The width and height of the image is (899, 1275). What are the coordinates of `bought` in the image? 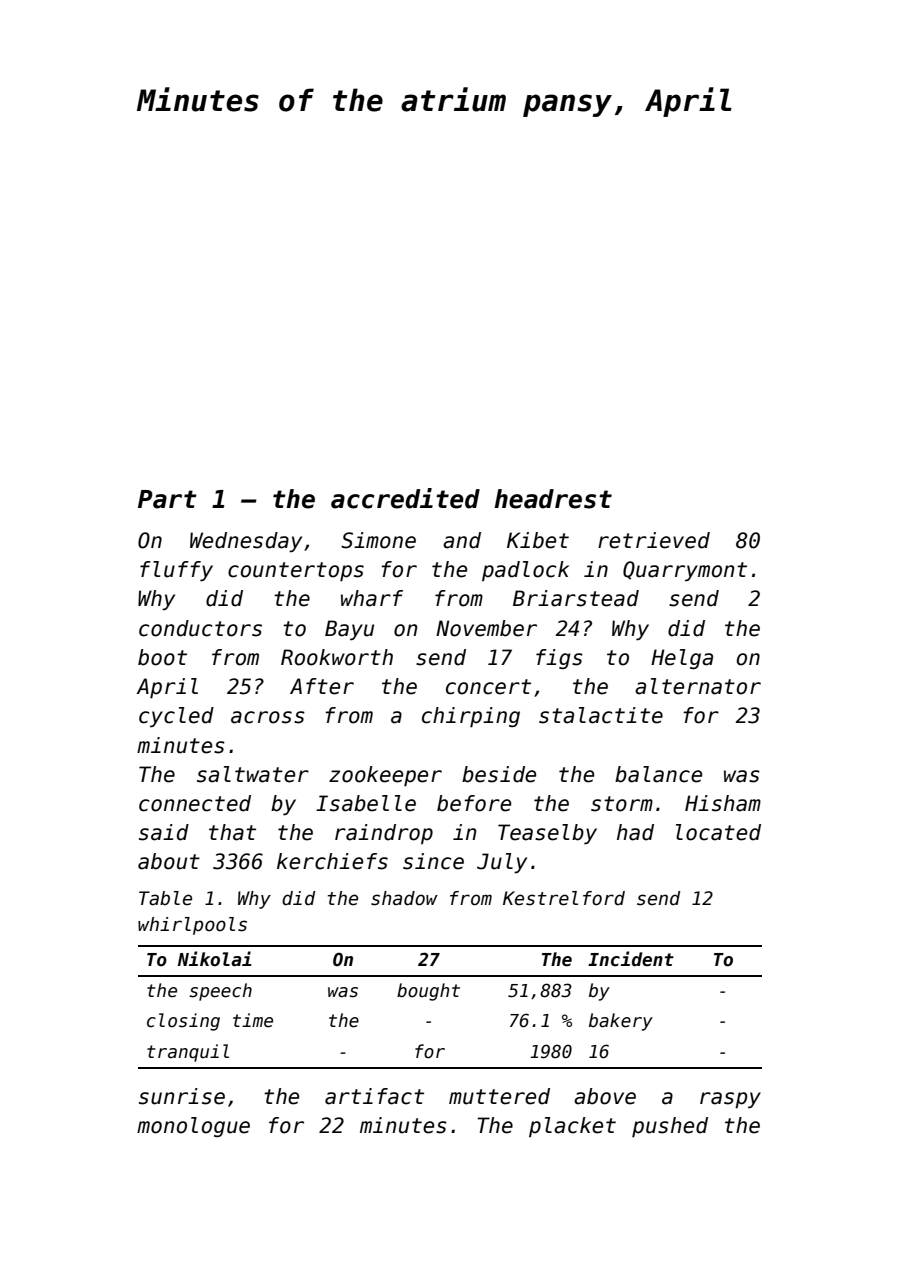 It's located at (428, 992).
